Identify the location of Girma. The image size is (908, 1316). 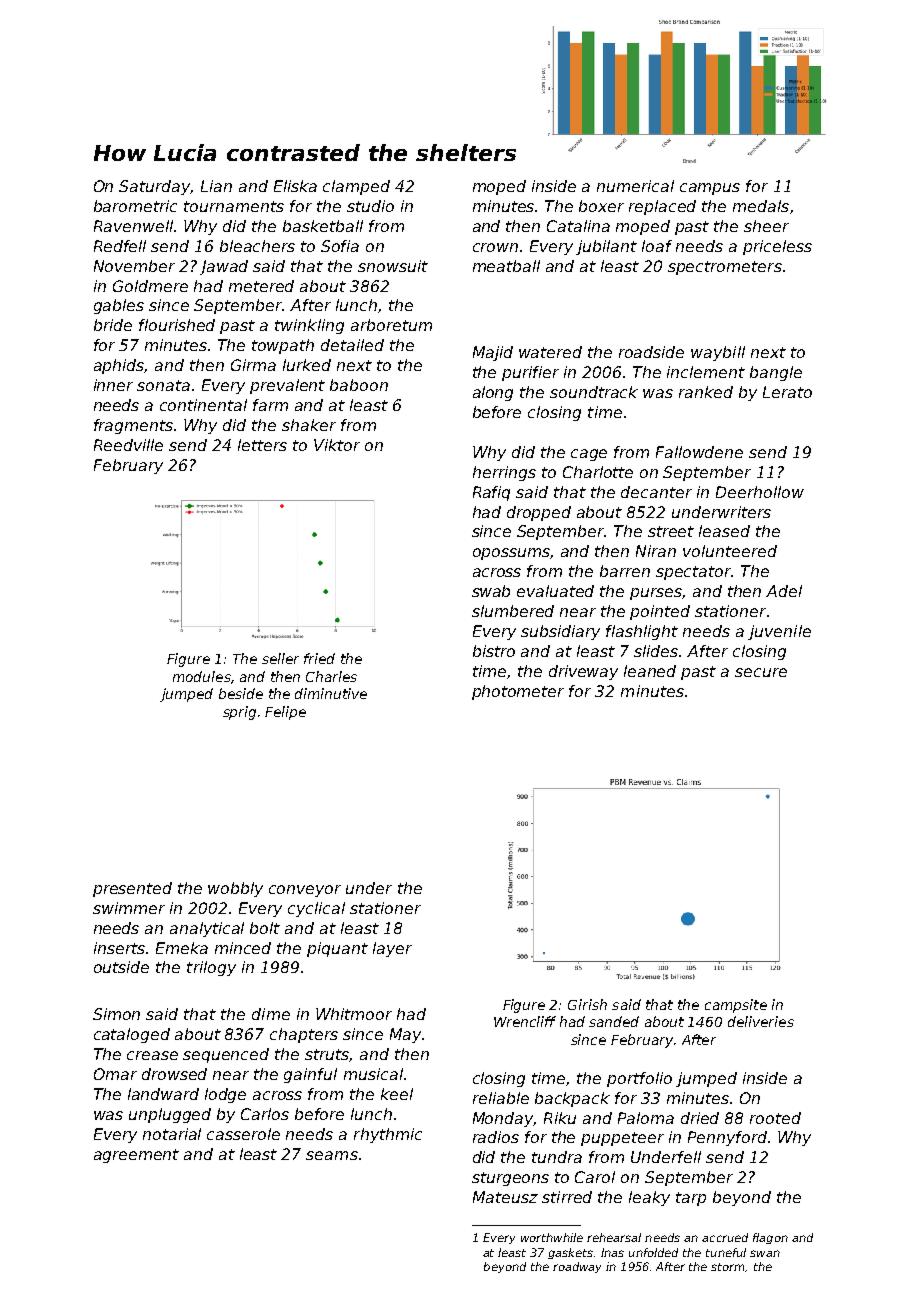
(253, 365).
